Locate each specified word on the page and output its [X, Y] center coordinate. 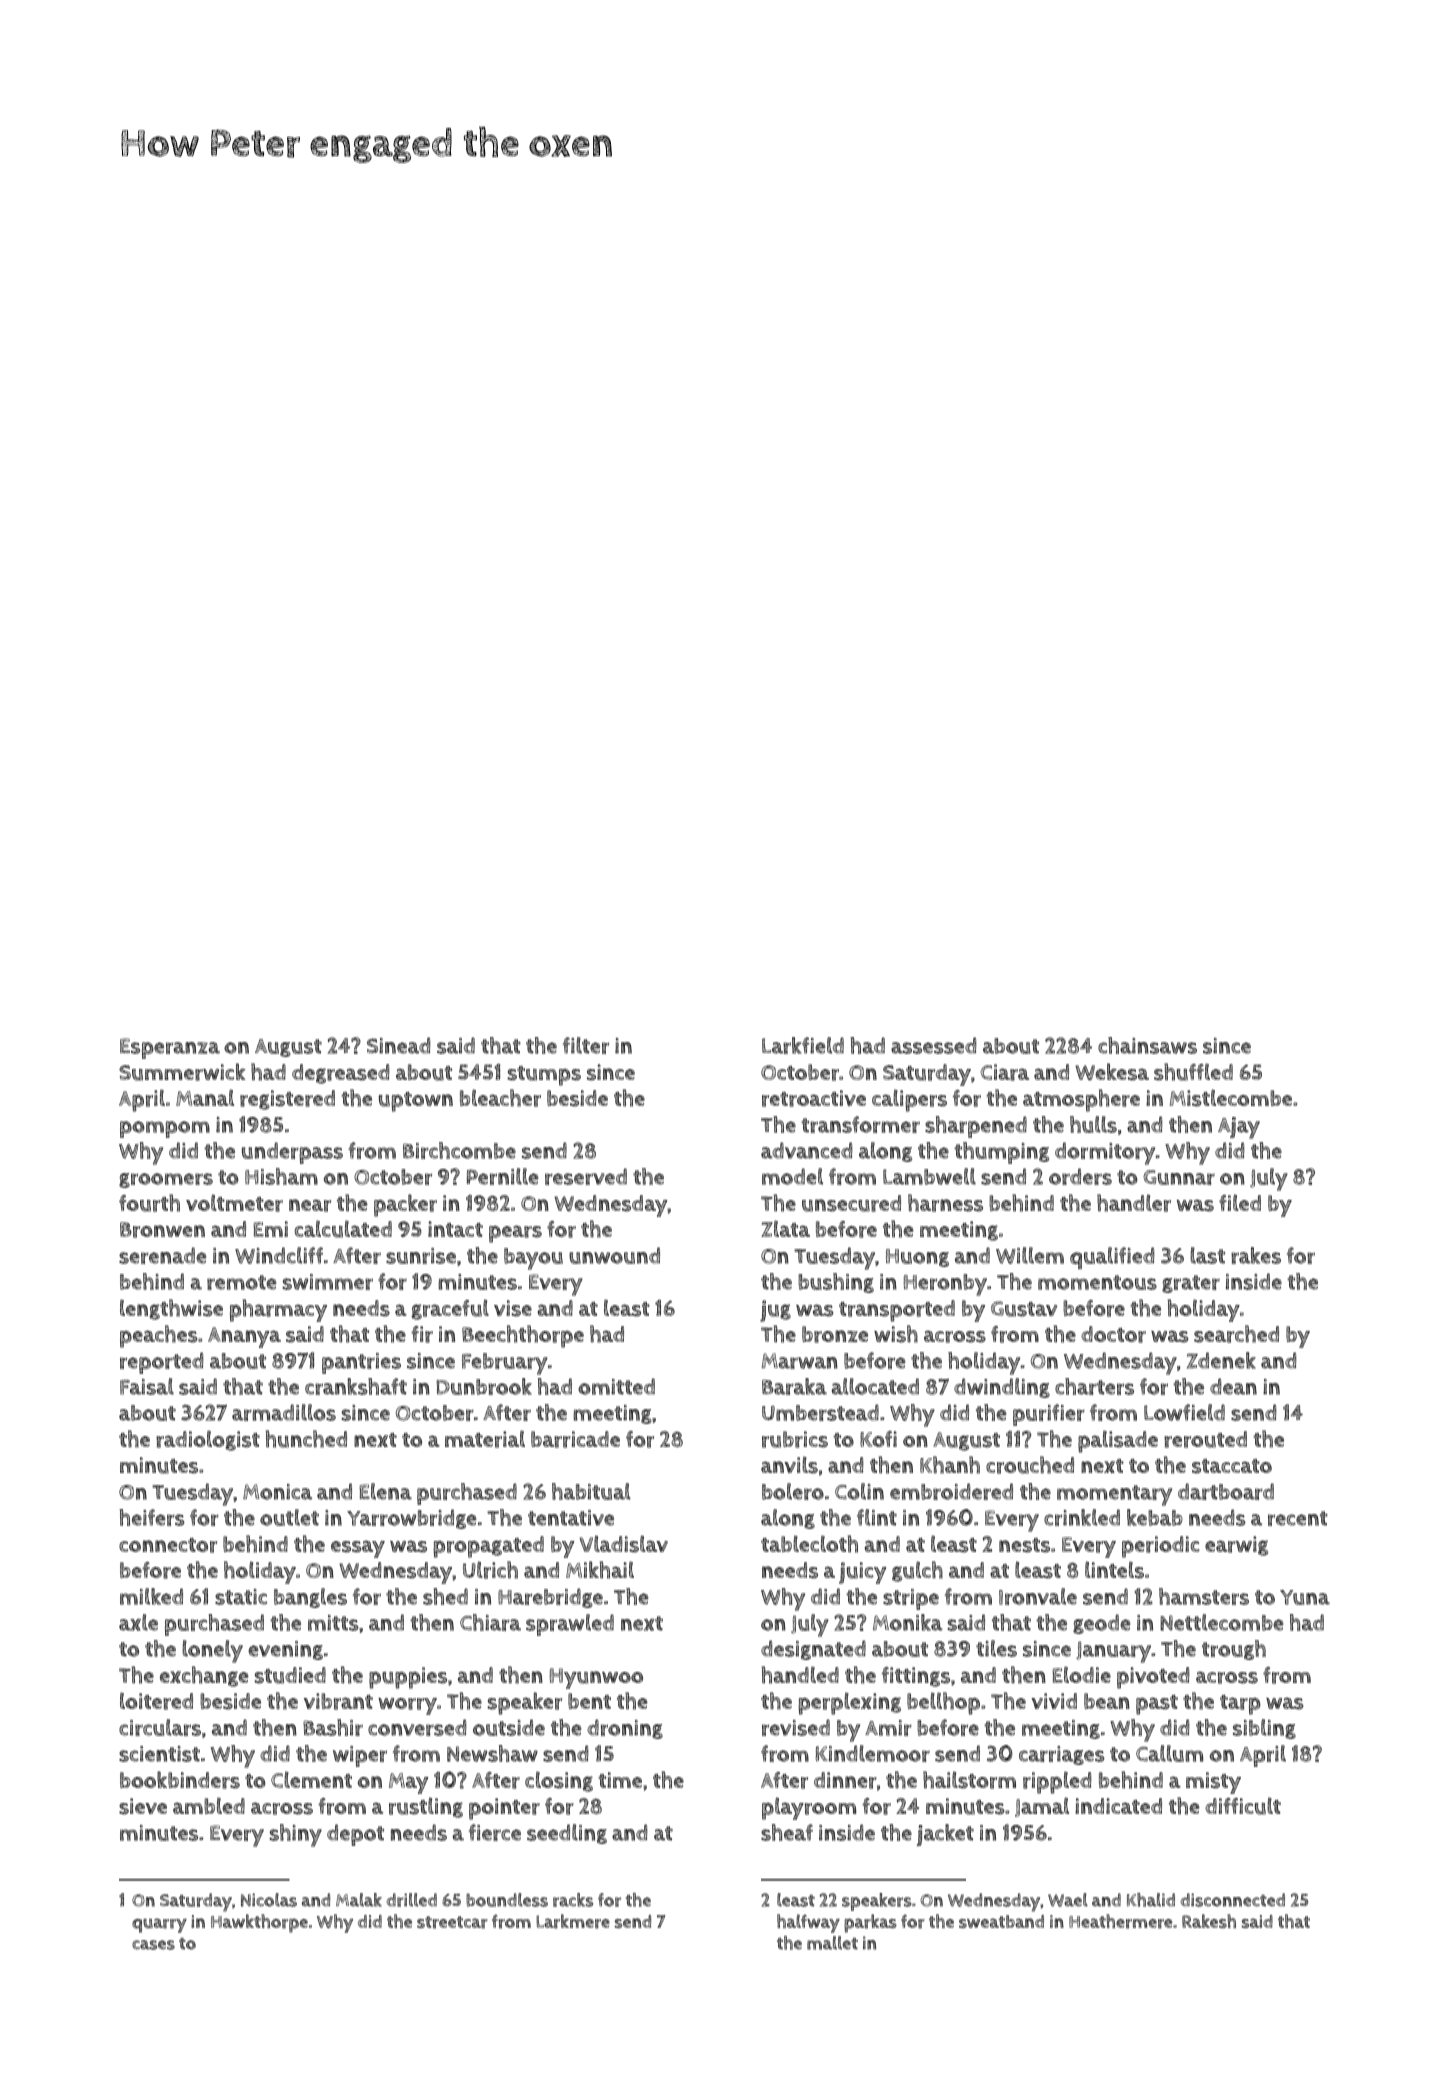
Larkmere [573, 1921]
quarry [159, 1925]
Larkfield [803, 1045]
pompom [165, 1129]
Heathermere [1120, 1921]
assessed [933, 1045]
